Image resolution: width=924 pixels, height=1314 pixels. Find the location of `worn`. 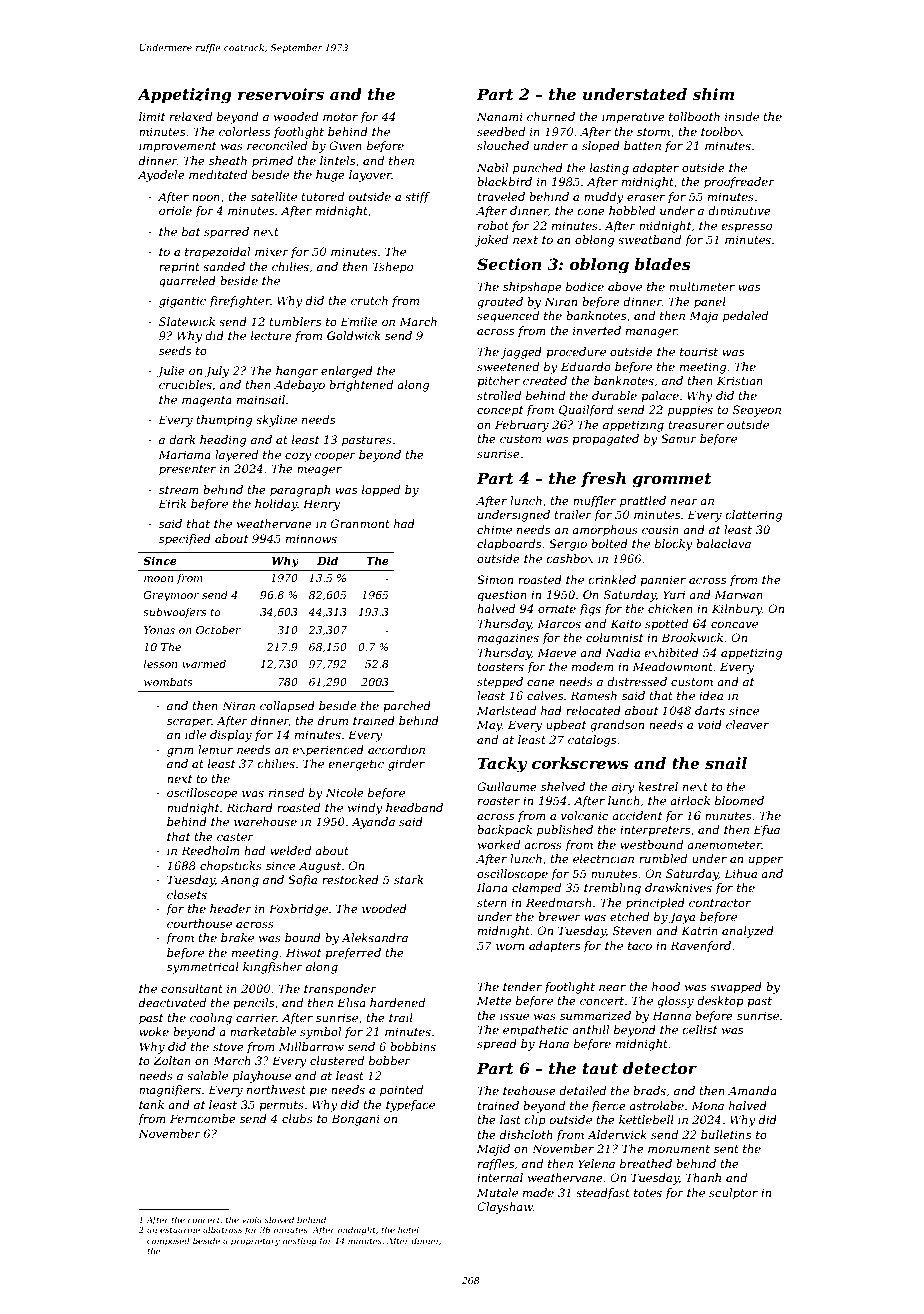

worn is located at coordinates (510, 947).
